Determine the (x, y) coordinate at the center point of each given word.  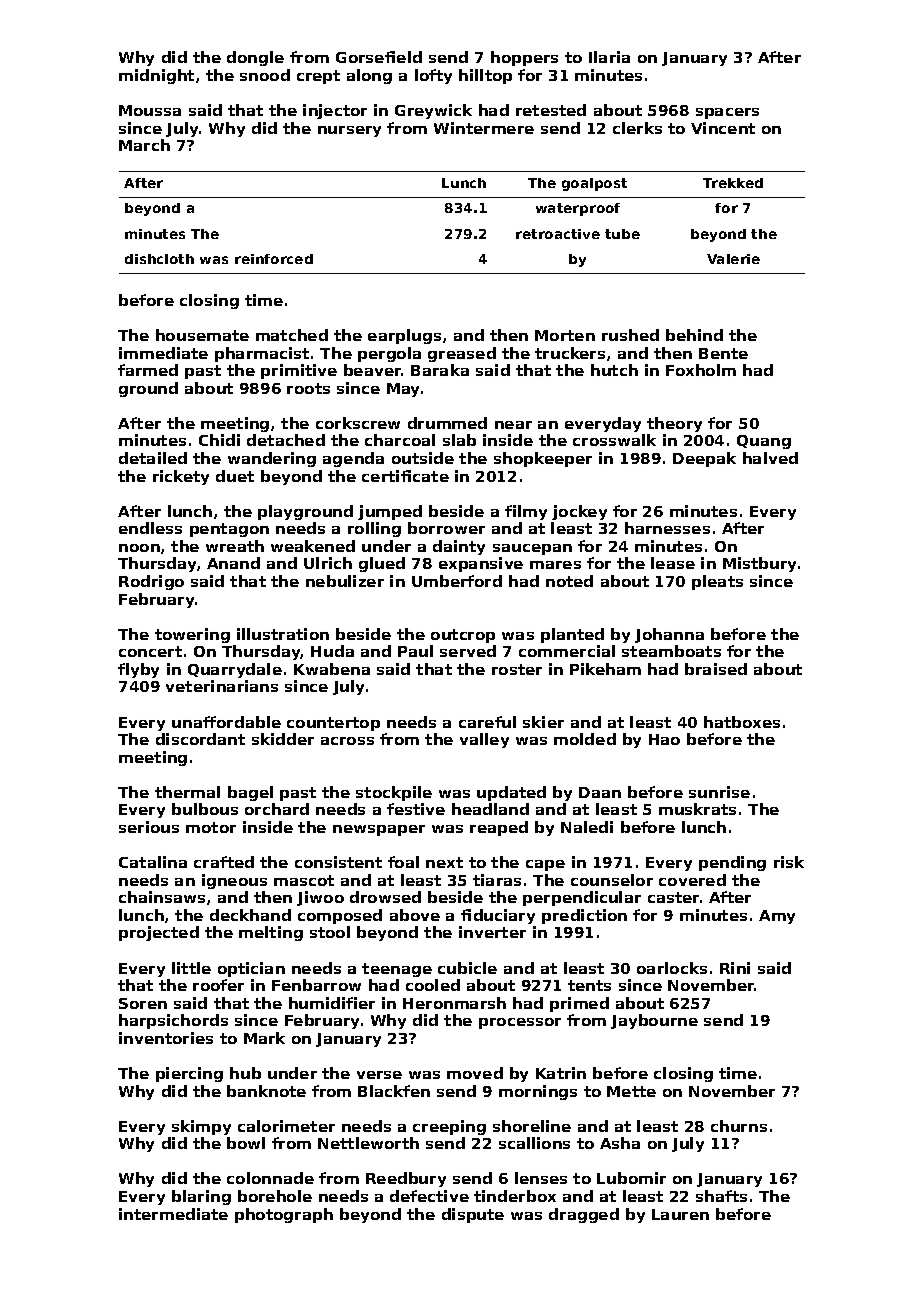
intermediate (173, 1214)
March (144, 145)
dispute (473, 1215)
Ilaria (609, 57)
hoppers (524, 58)
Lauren (680, 1214)
